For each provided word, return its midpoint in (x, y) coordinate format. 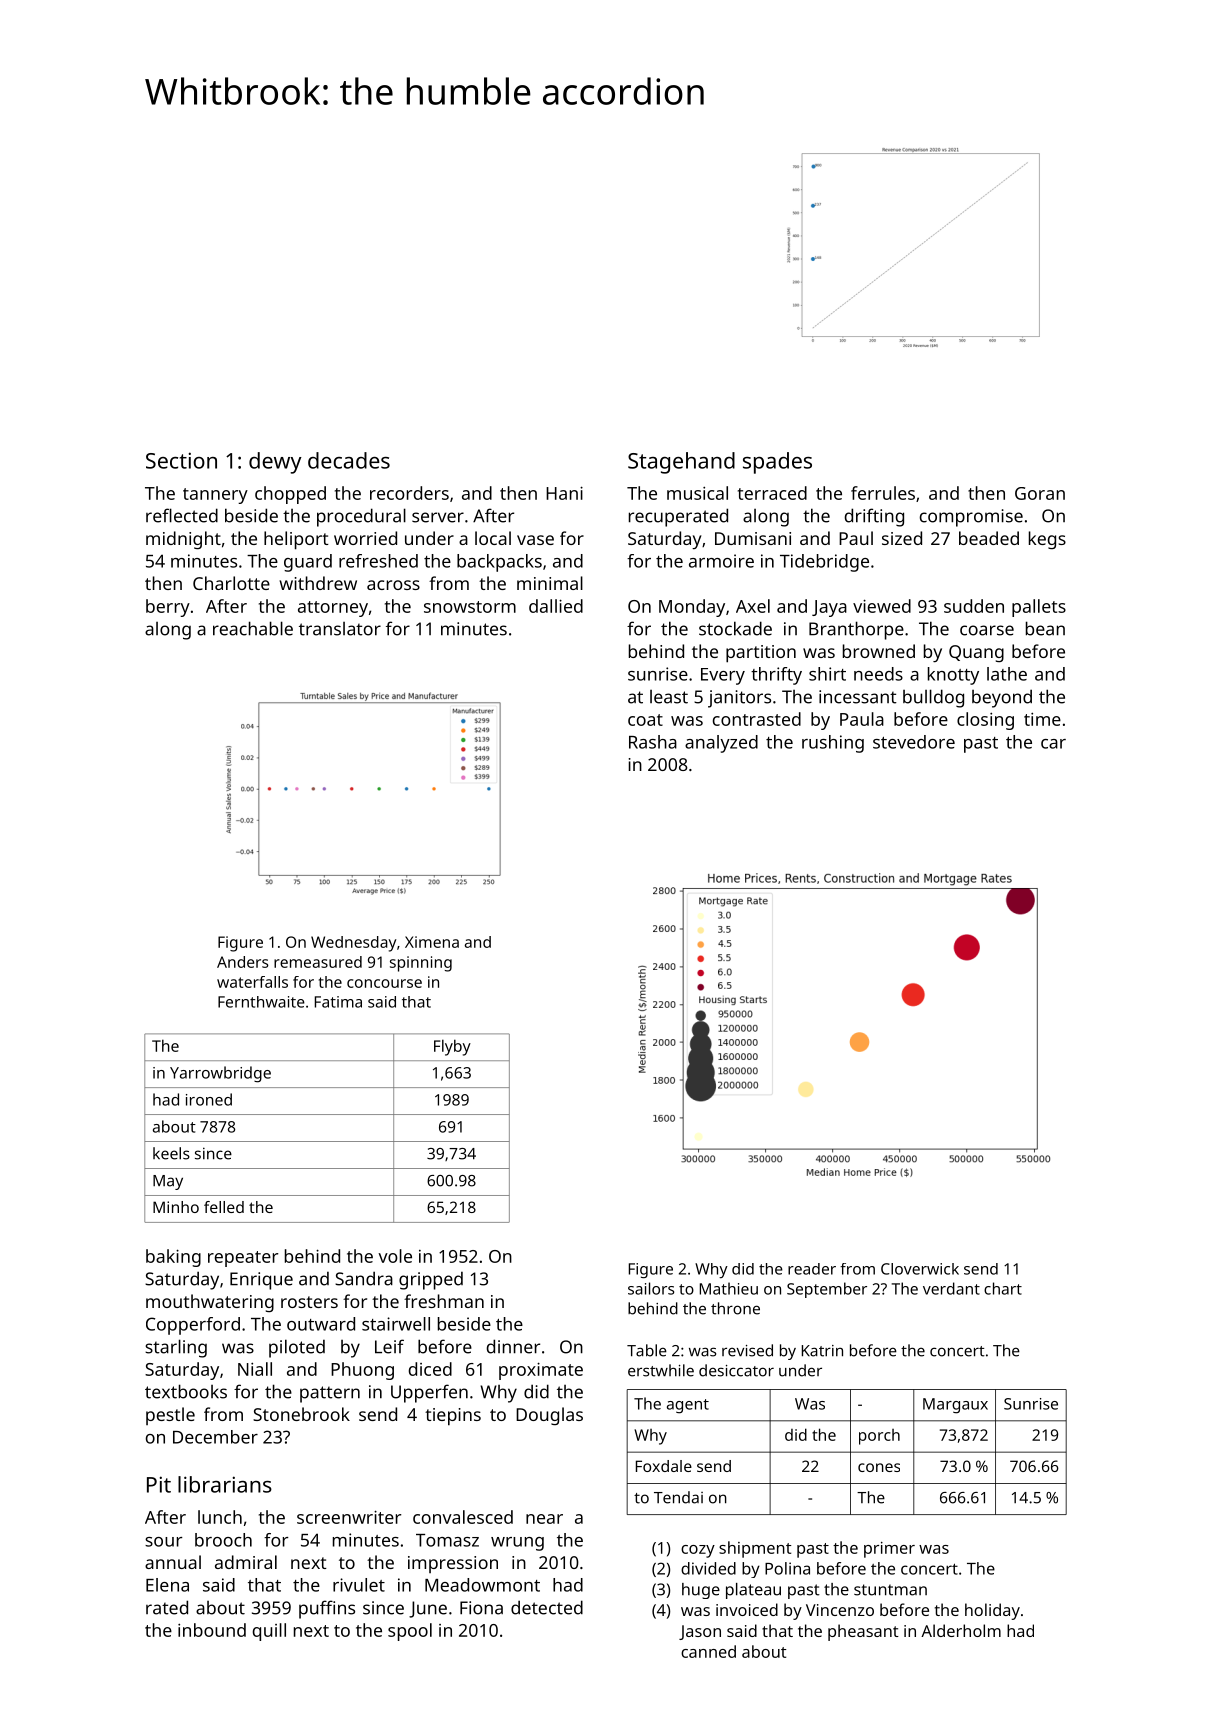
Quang (976, 653)
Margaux (955, 1406)
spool (410, 1632)
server (438, 517)
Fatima (338, 1002)
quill (269, 1632)
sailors (651, 1288)
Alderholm (961, 1630)
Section (181, 460)
